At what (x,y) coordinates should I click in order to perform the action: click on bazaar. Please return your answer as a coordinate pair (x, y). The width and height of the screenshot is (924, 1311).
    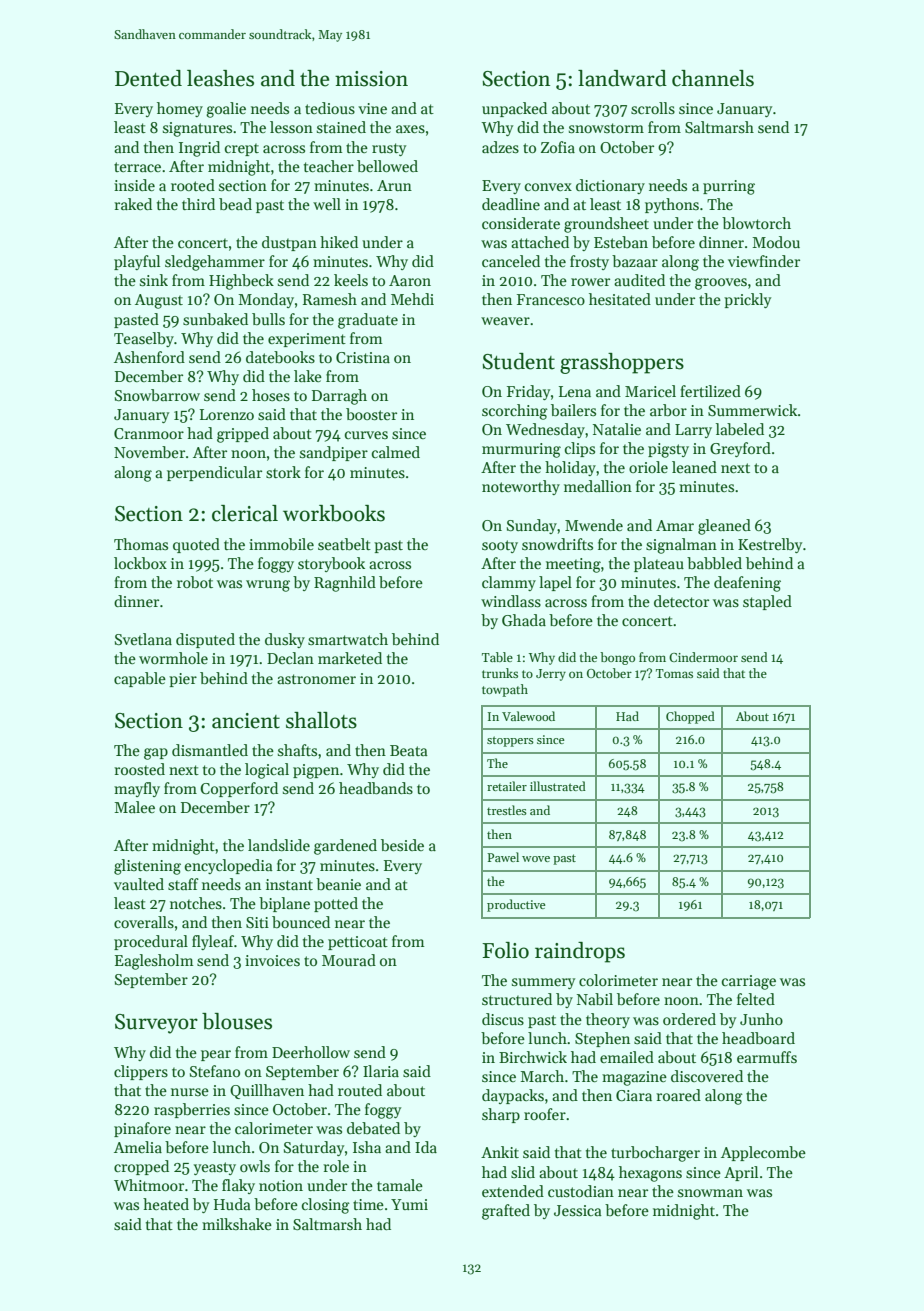
    Looking at the image, I should click on (635, 261).
